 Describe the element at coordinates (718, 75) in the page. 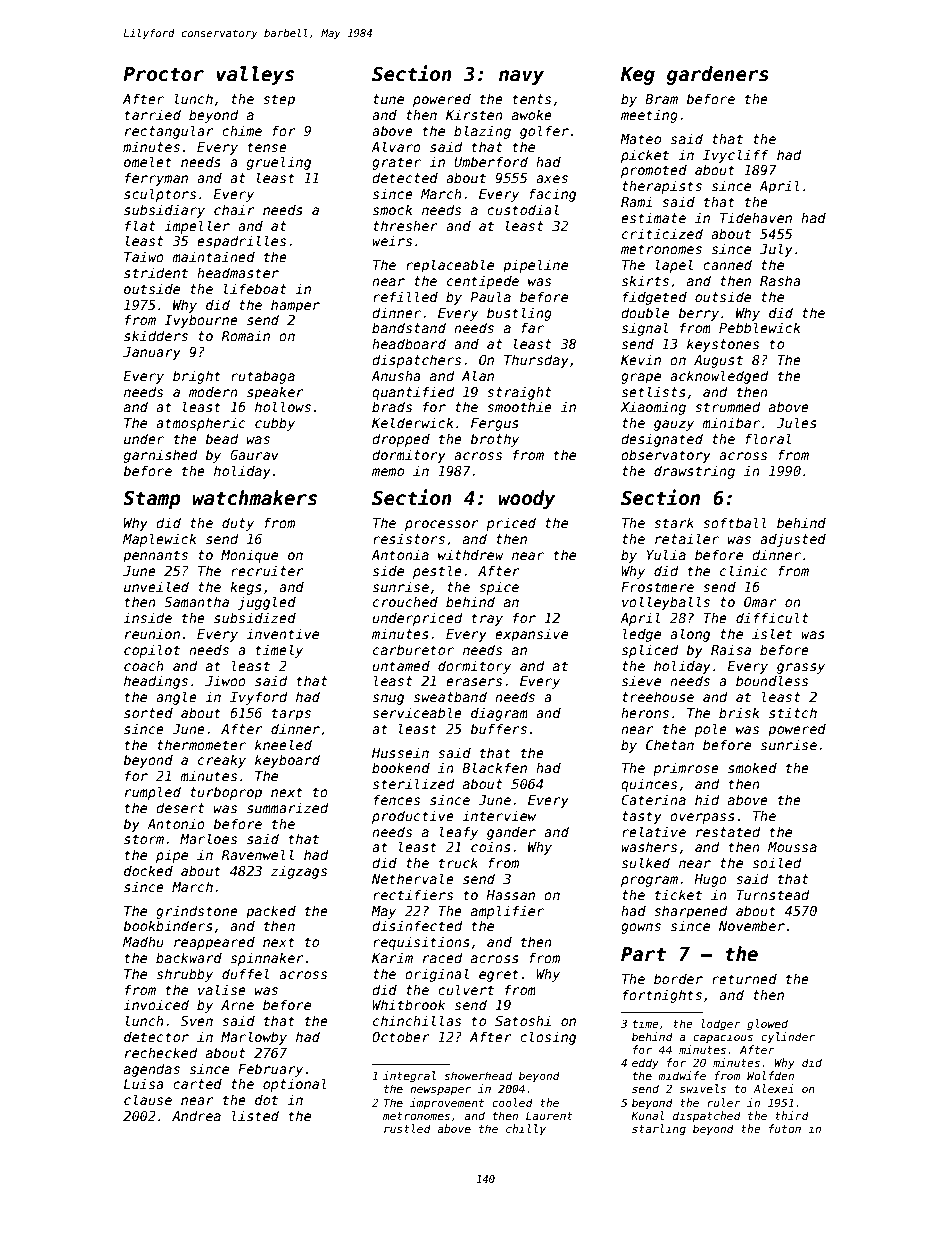

I see `gardeners` at that location.
